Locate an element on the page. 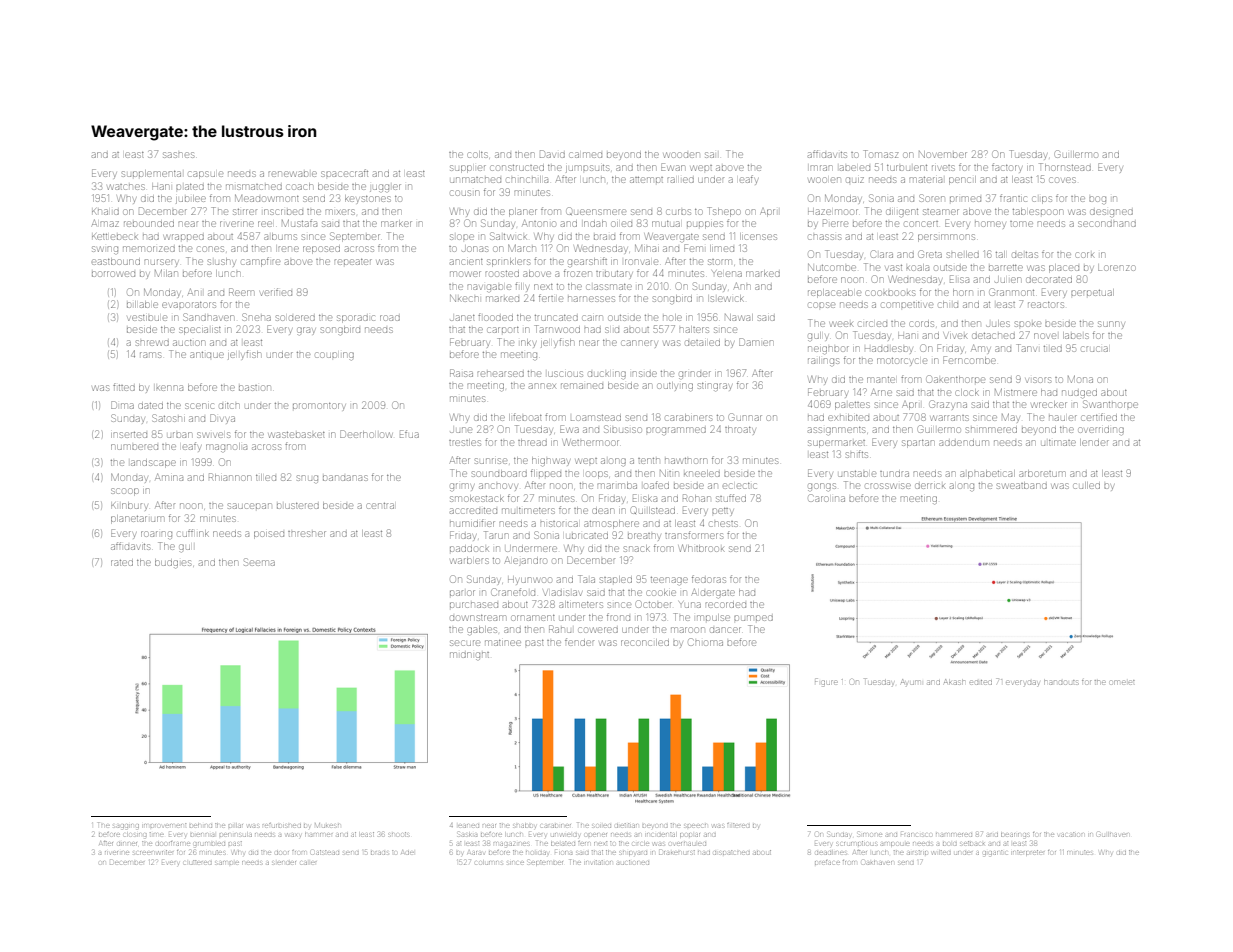 This page has width=1233, height=952. Reem is located at coordinates (241, 292).
